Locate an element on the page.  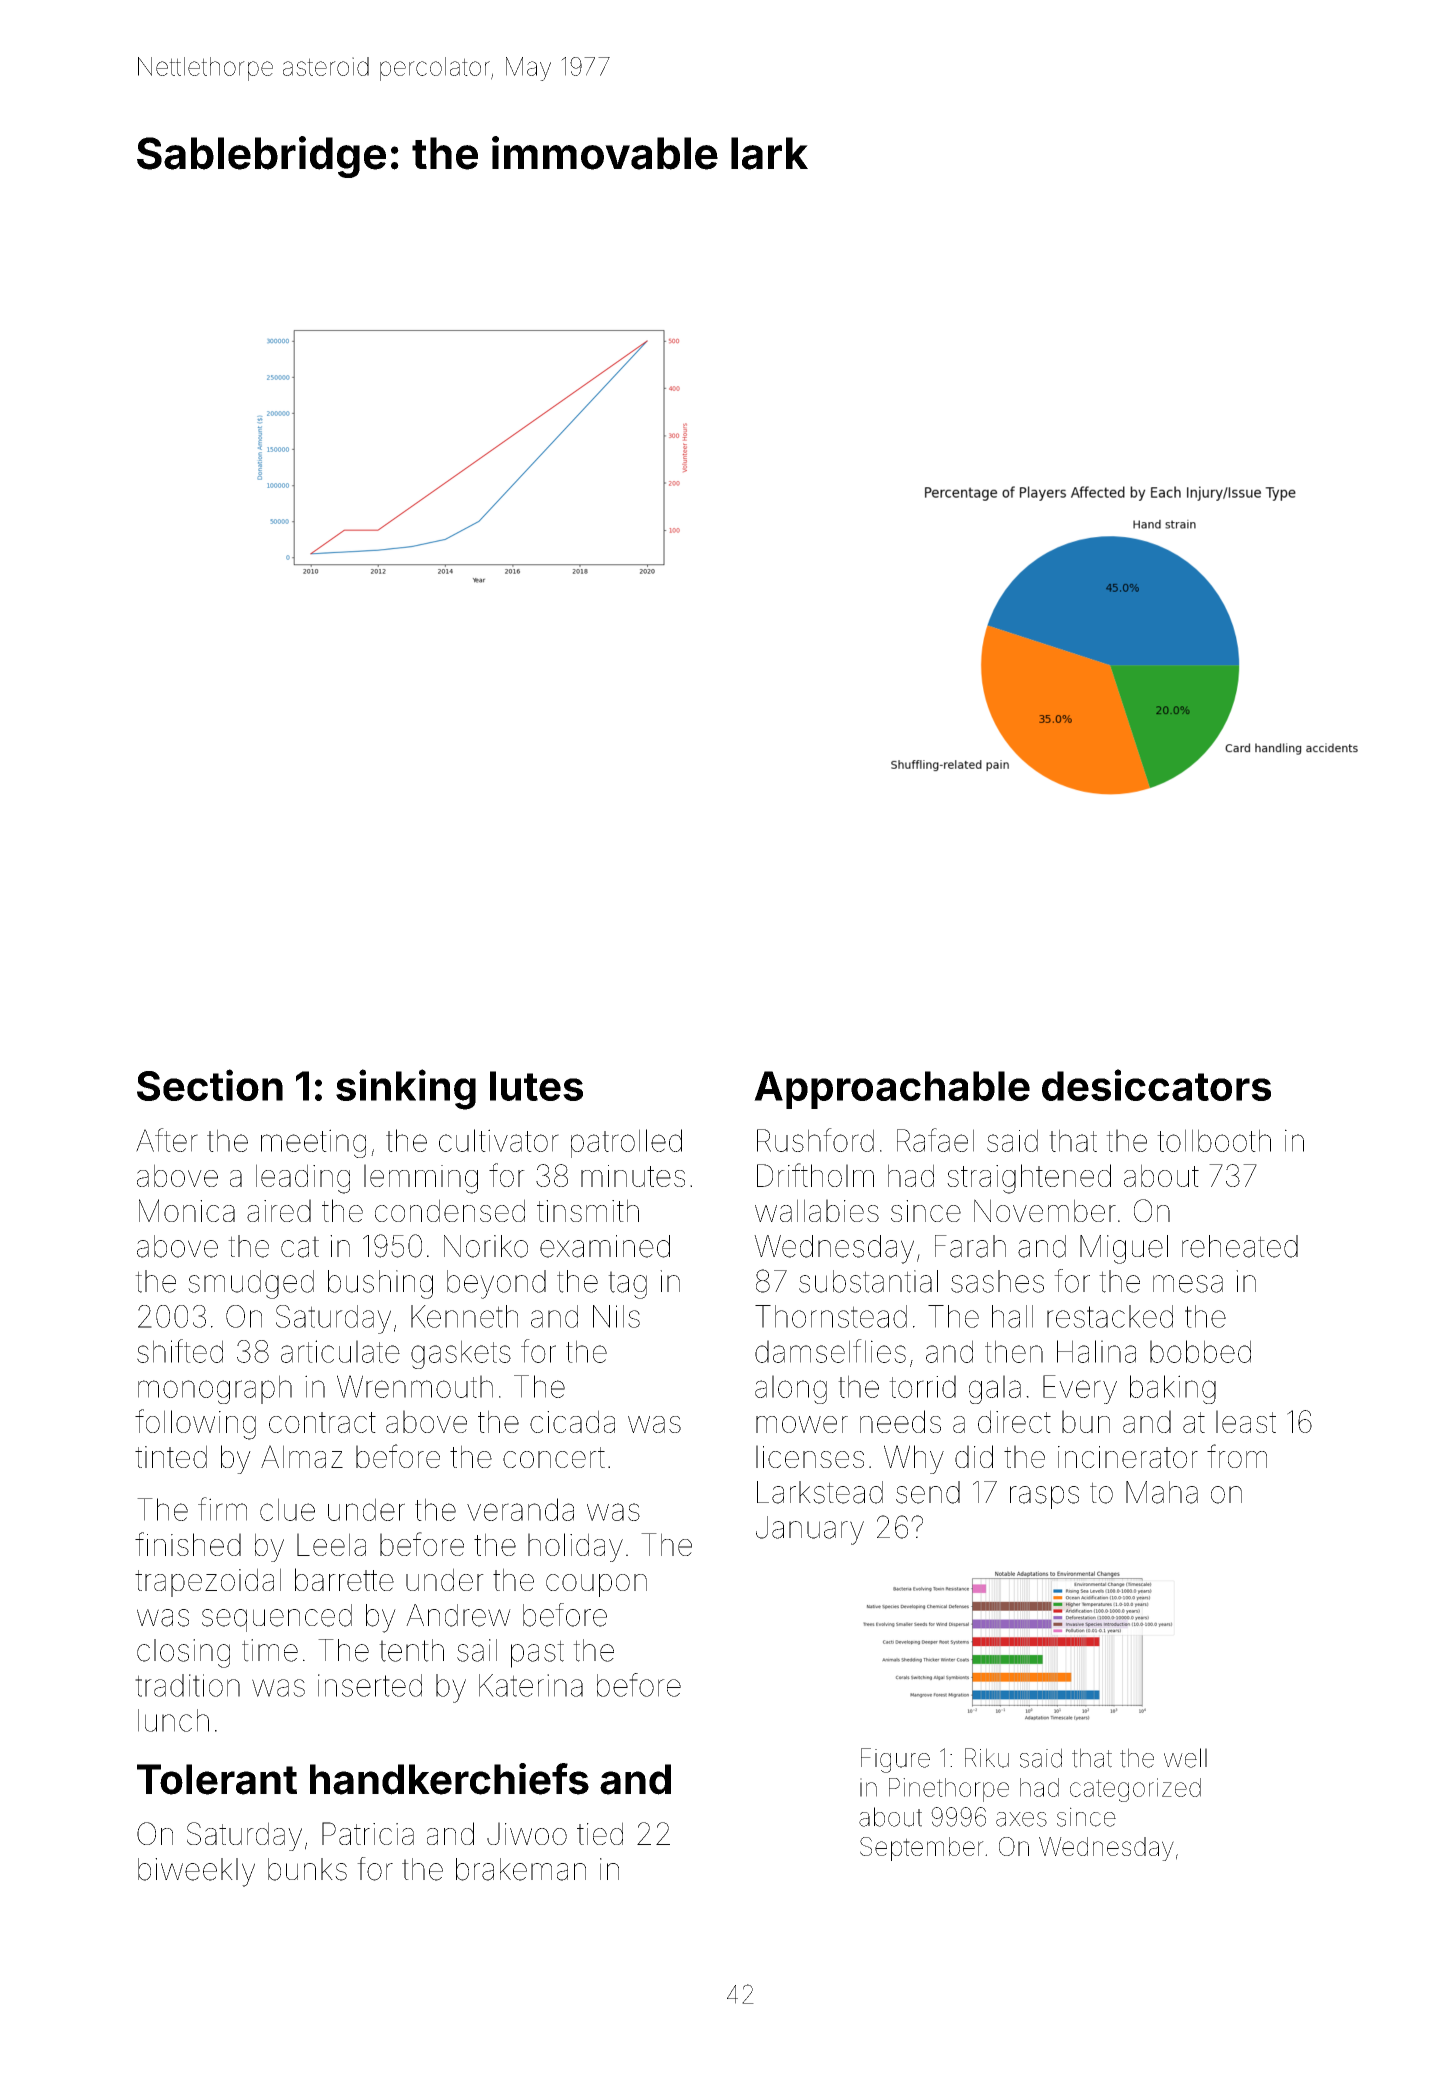
reheated is located at coordinates (1240, 1246).
